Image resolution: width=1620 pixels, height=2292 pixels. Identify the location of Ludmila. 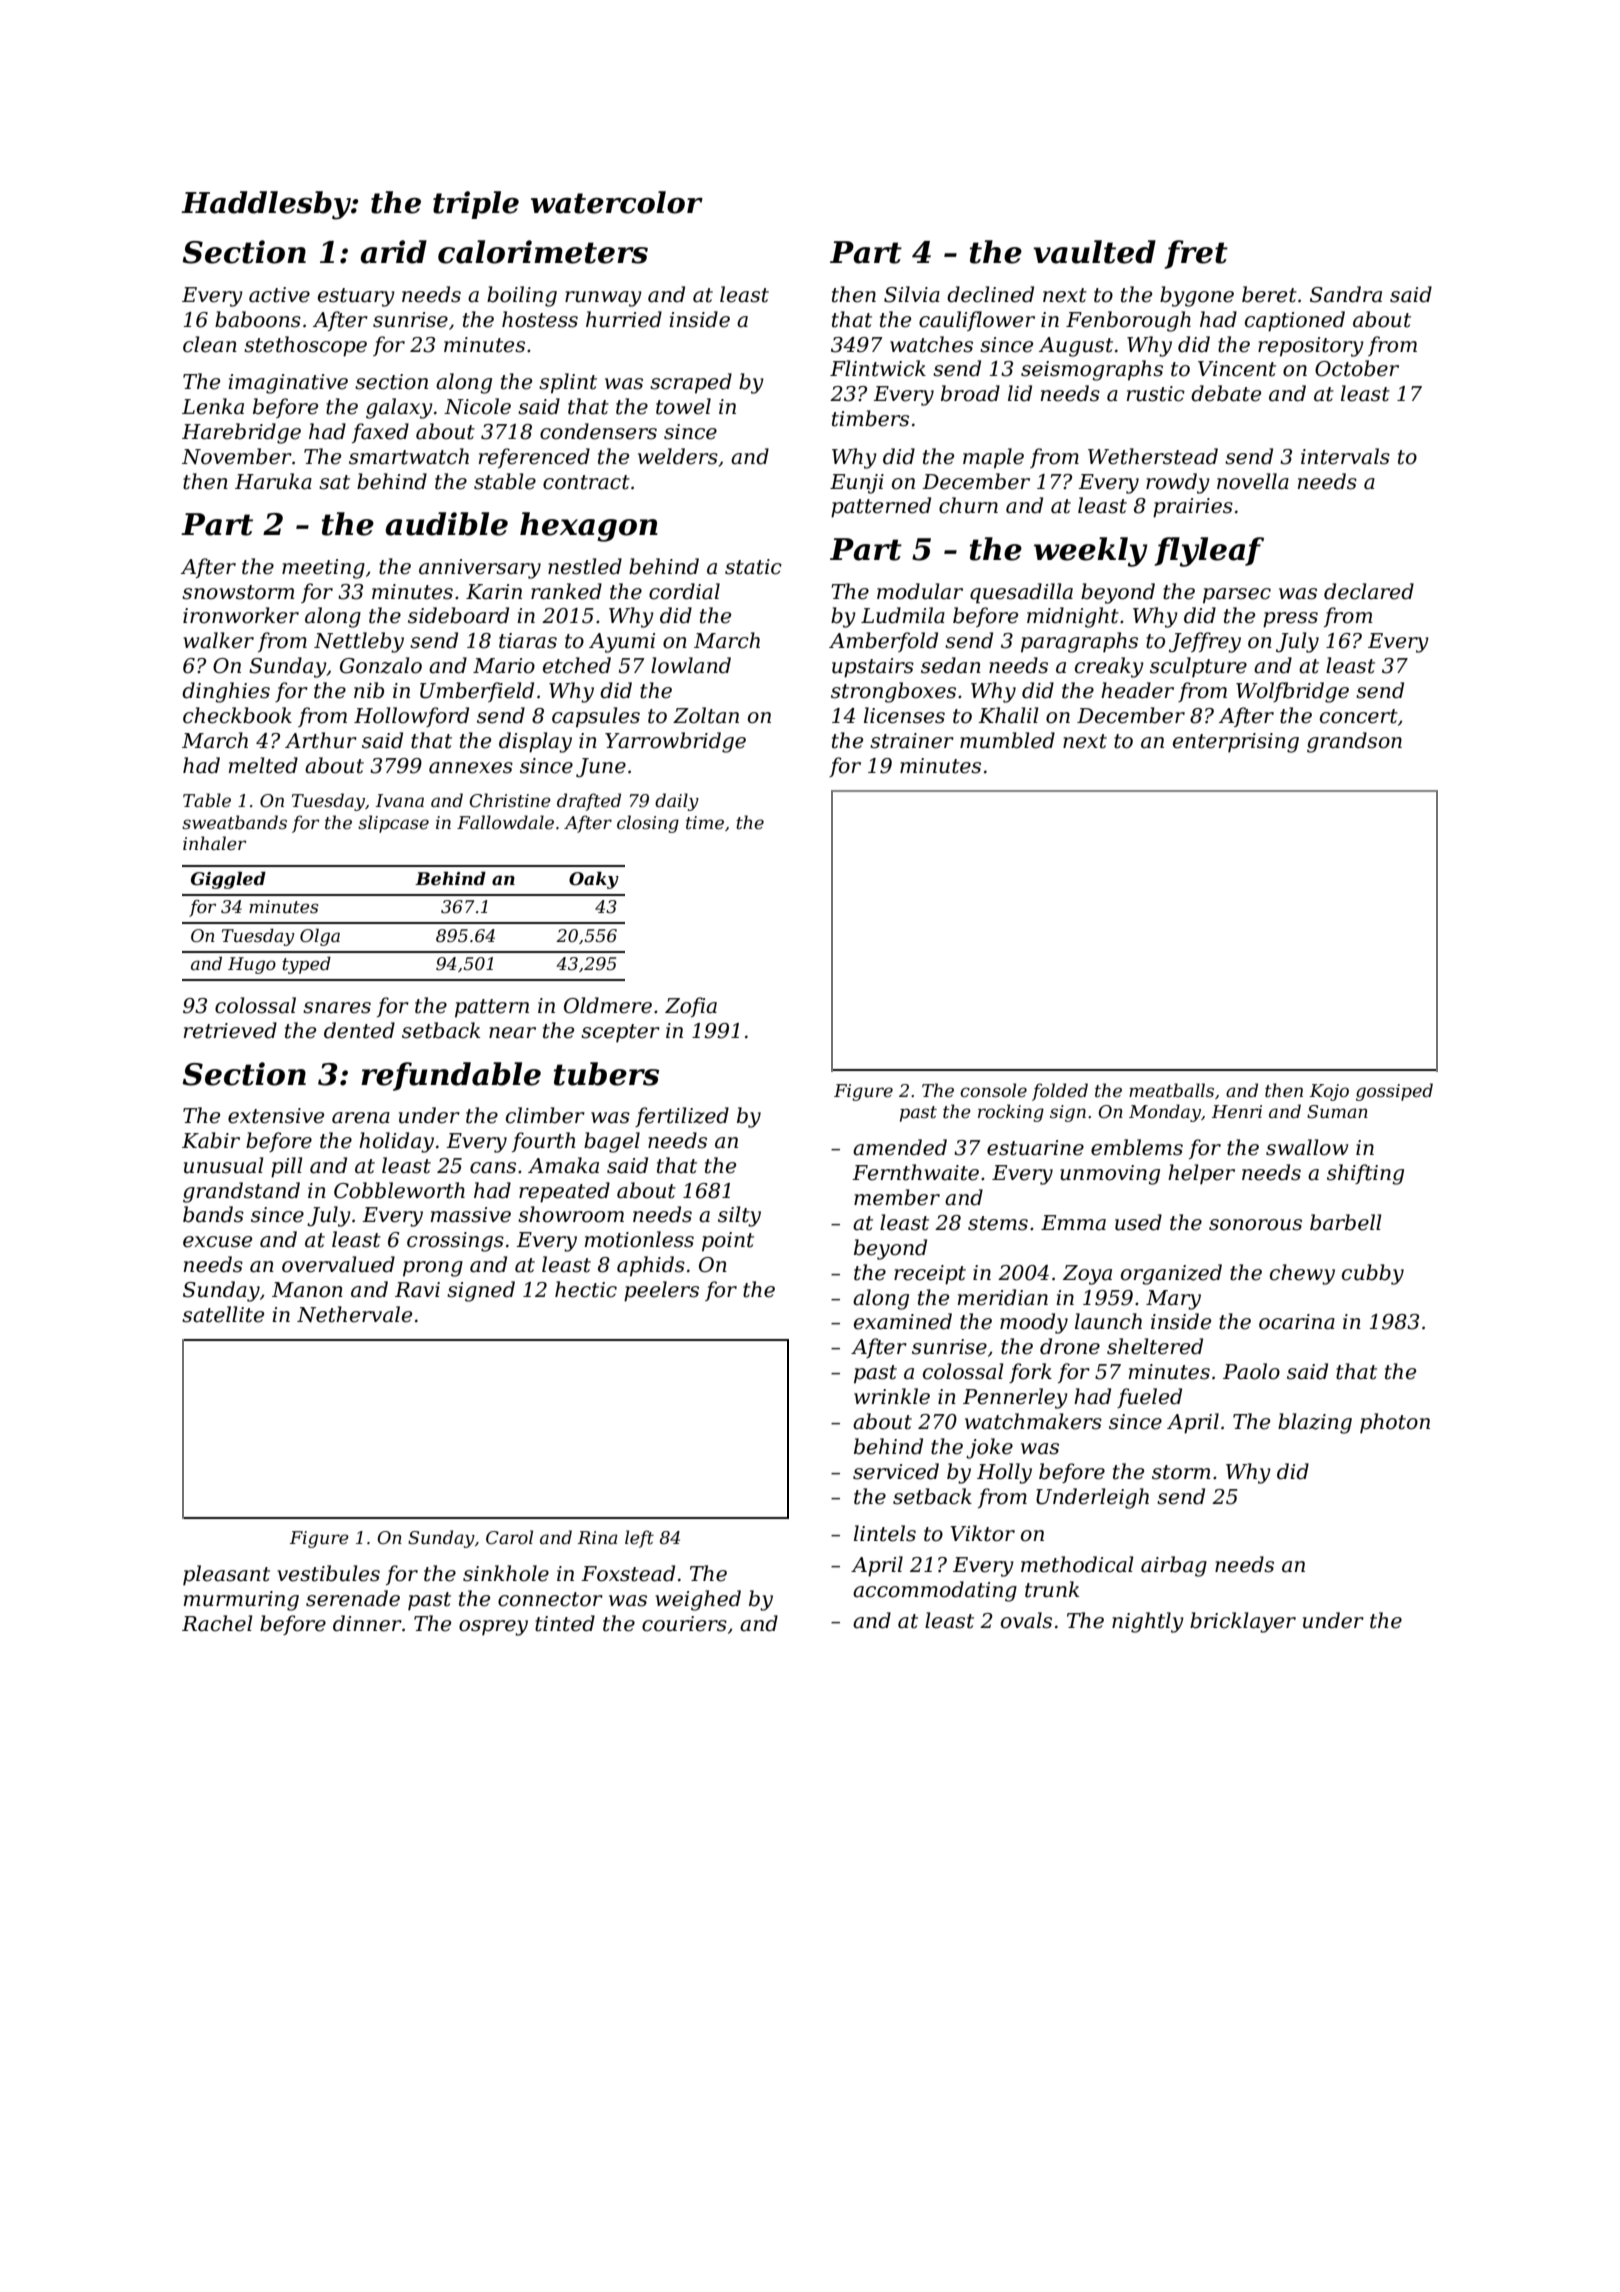
(903, 615).
